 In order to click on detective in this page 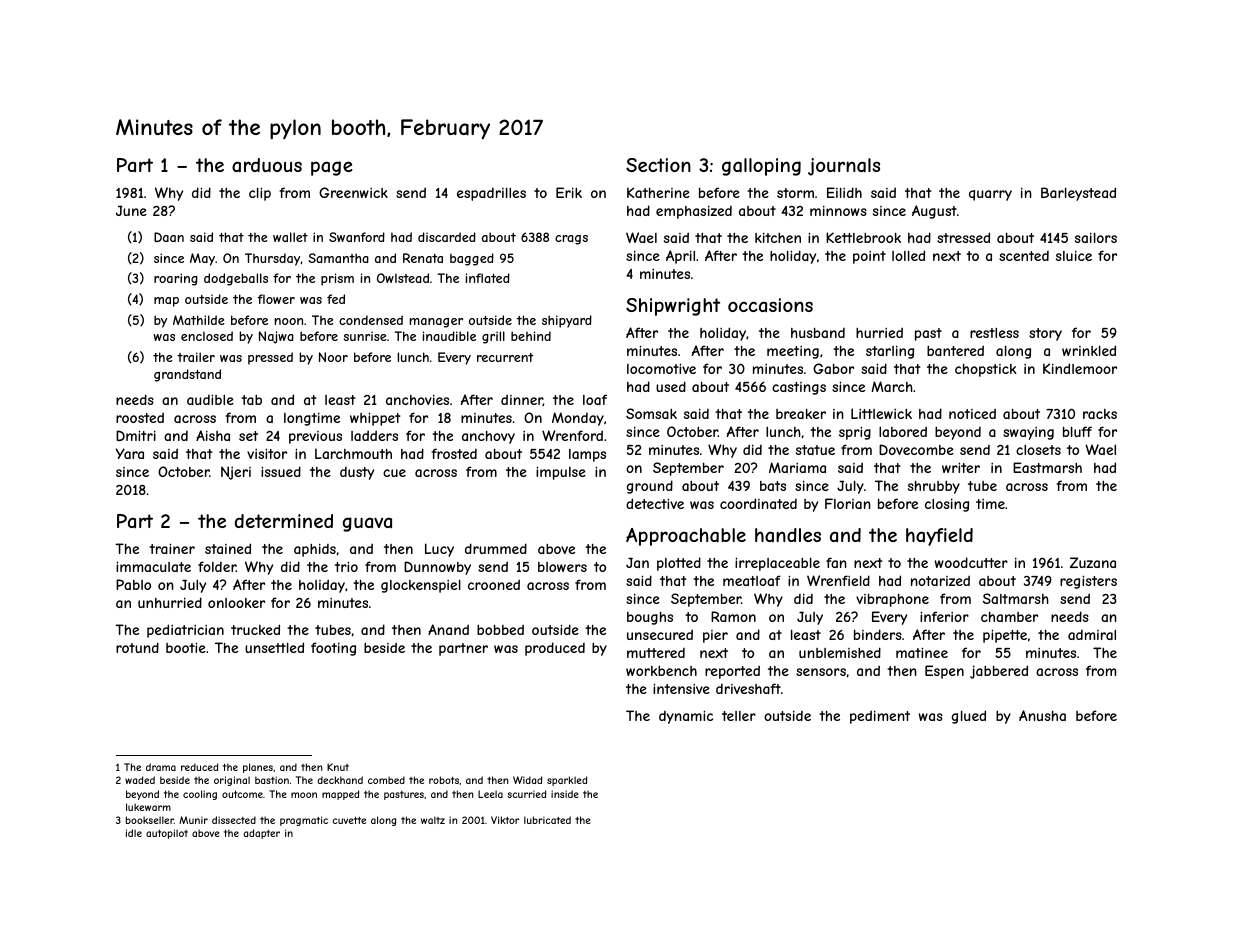, I will do `click(655, 503)`.
